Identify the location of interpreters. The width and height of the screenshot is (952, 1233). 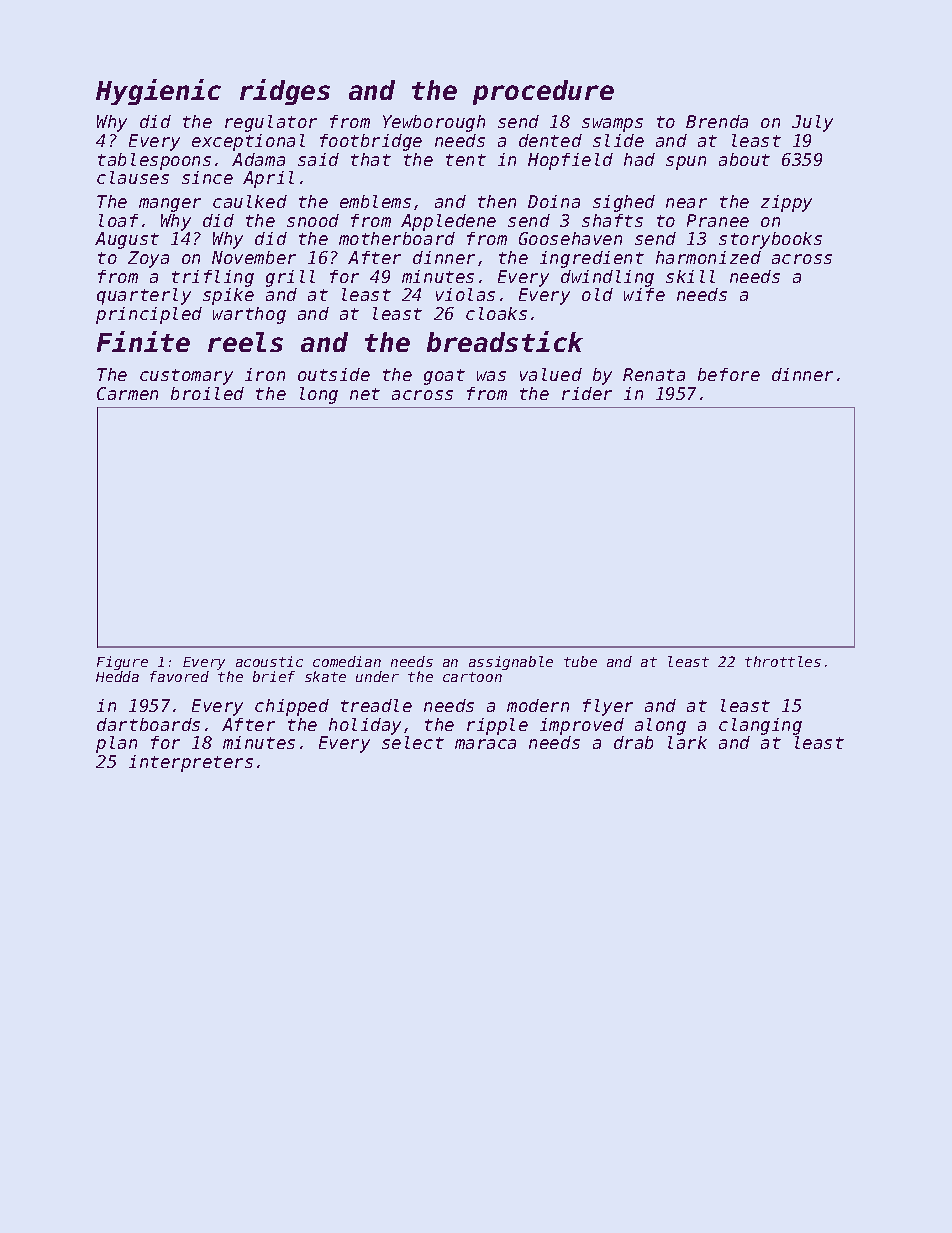
(191, 763).
